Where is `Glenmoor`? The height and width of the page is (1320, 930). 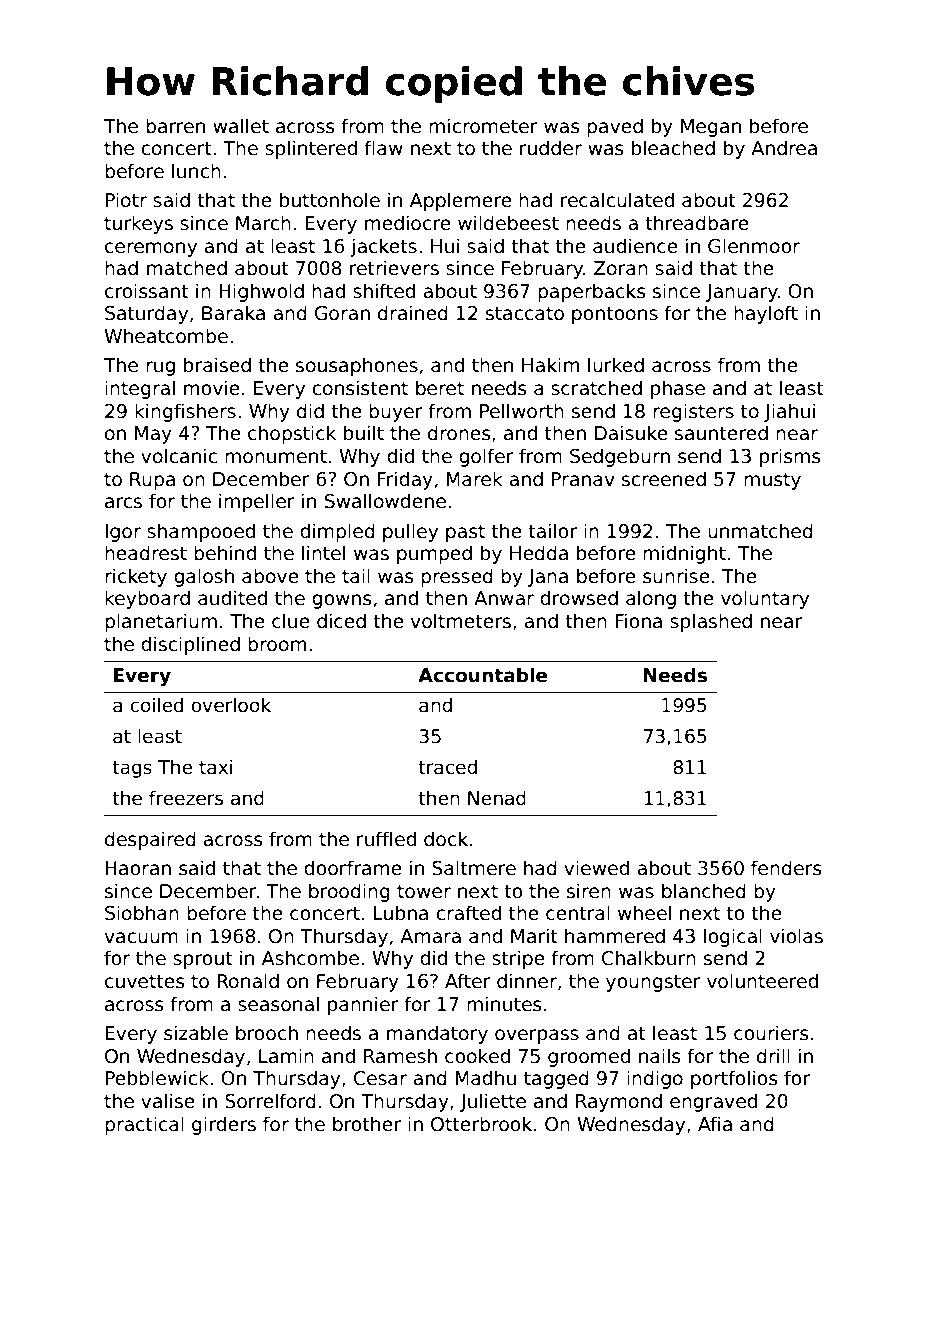
Glenmoor is located at coordinates (754, 246).
